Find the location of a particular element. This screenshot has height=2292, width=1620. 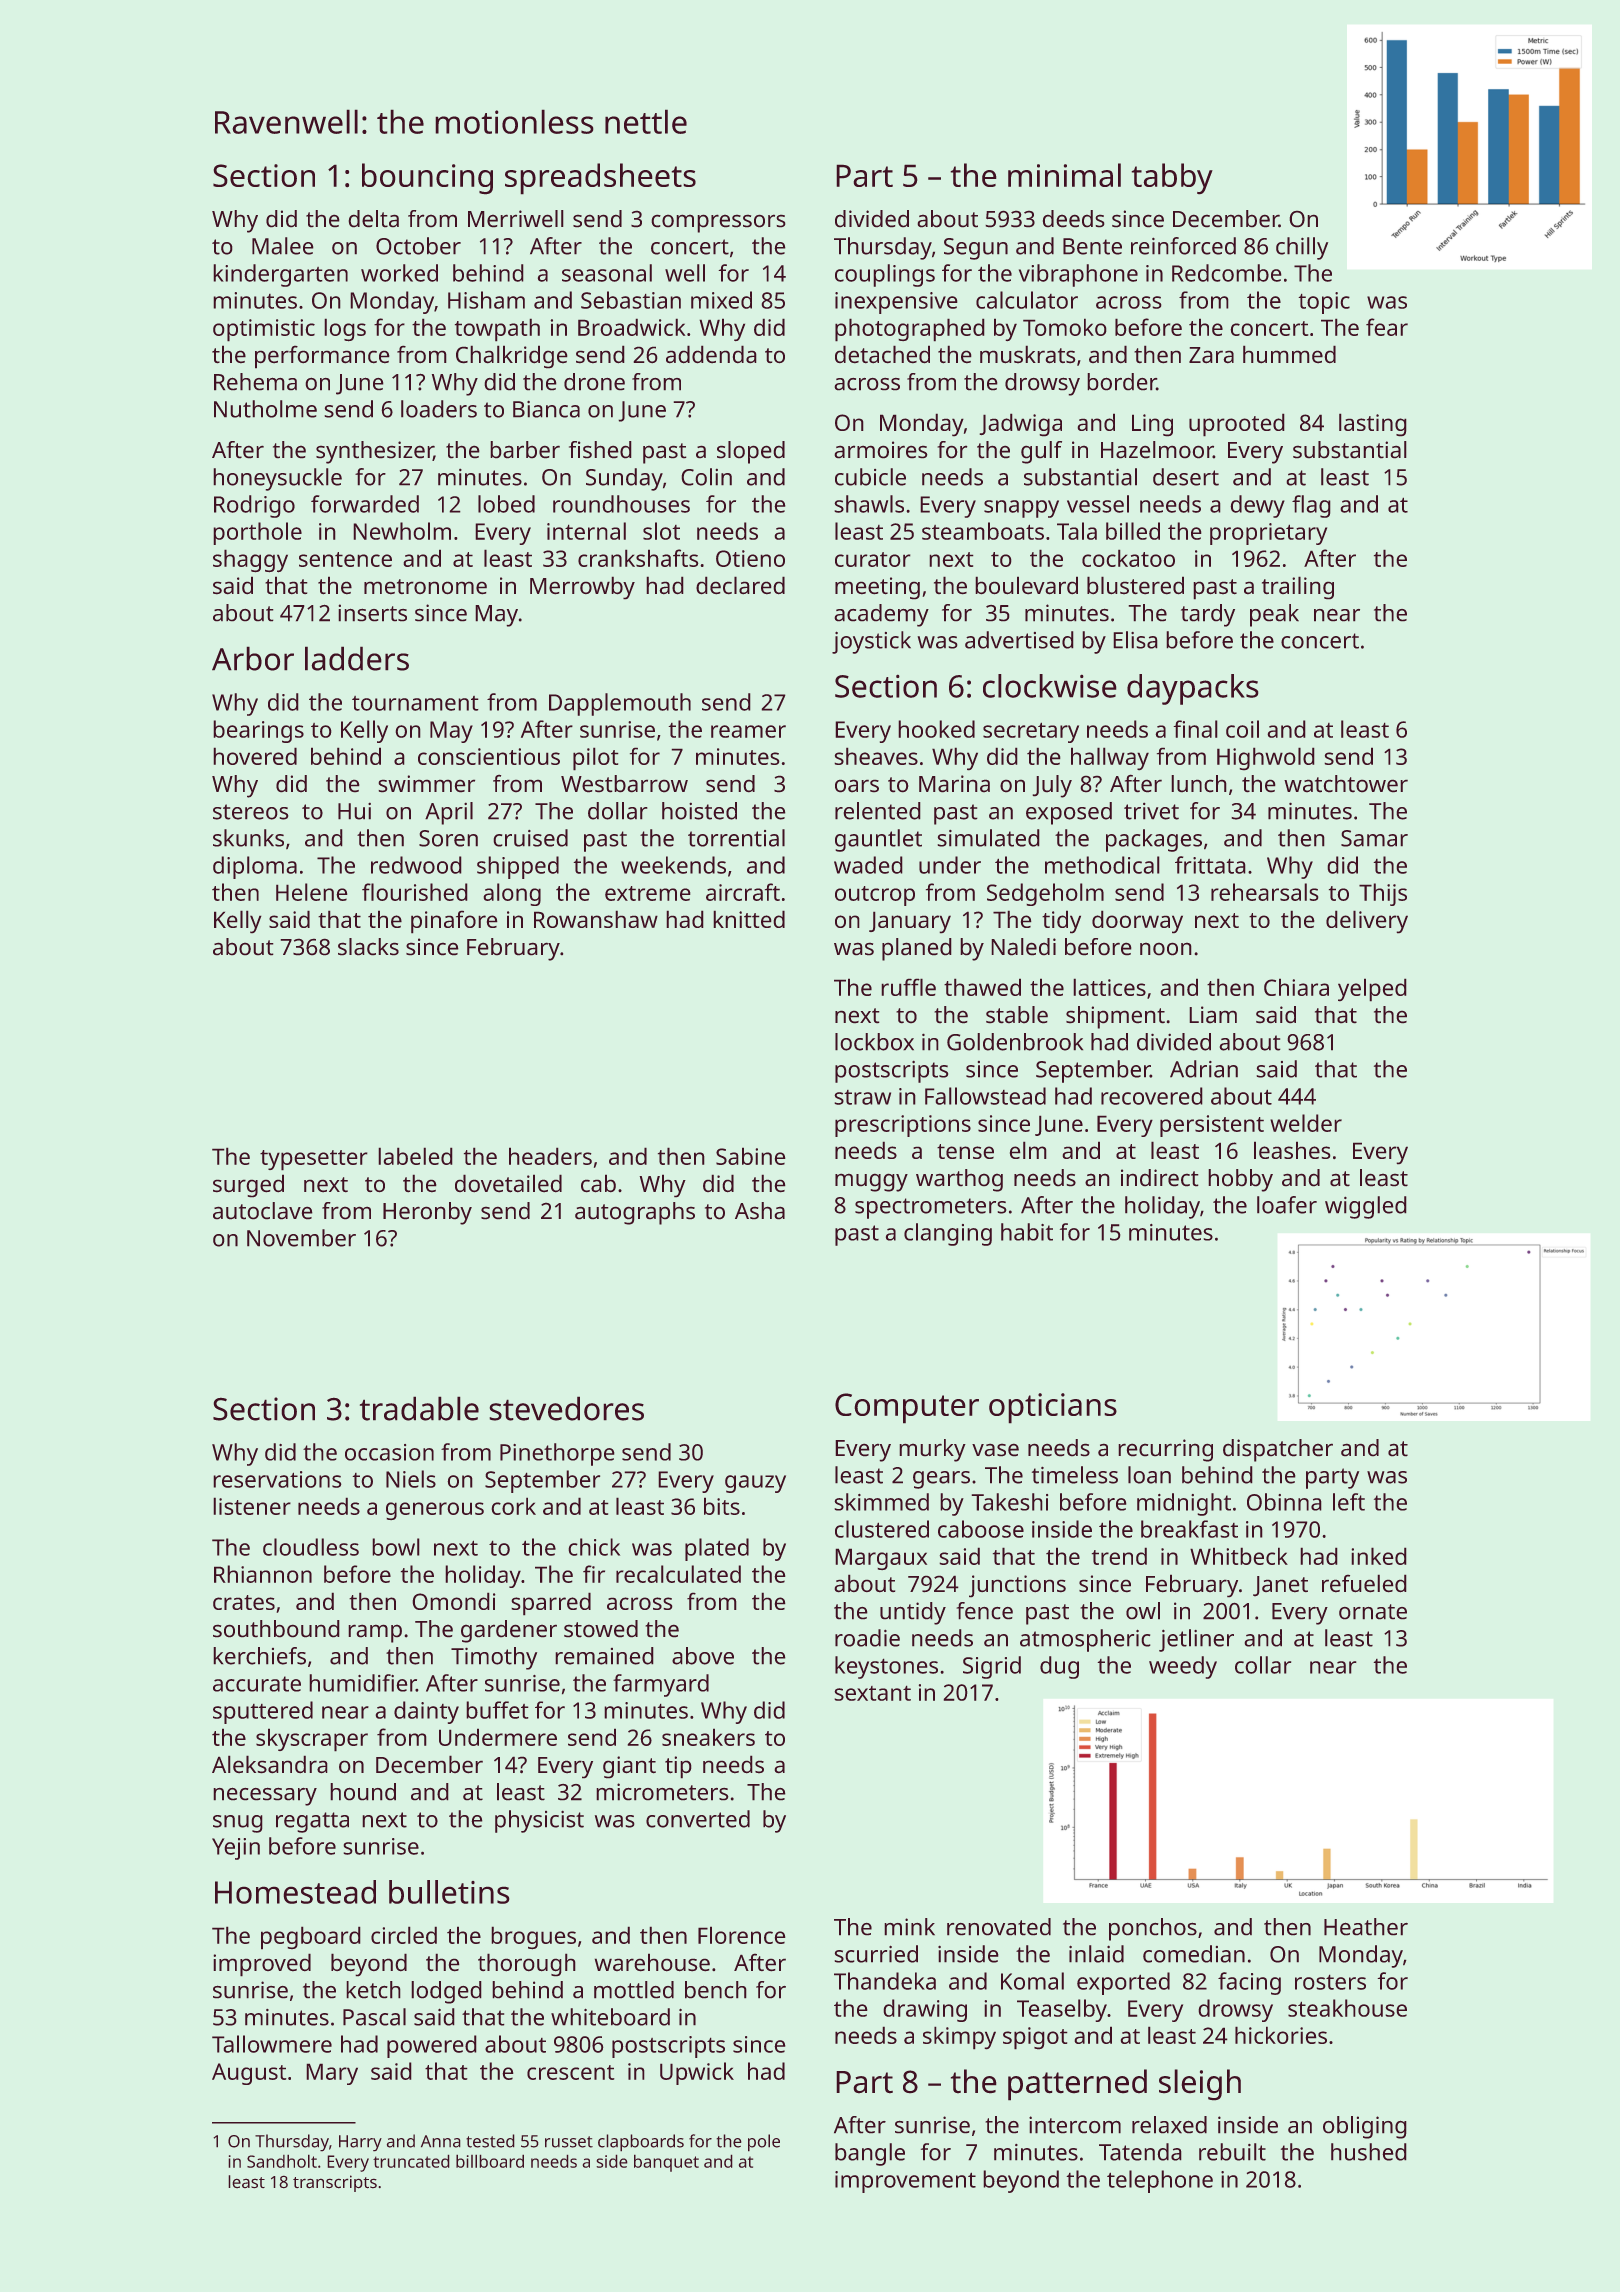

dispatcher is located at coordinates (1278, 1450).
